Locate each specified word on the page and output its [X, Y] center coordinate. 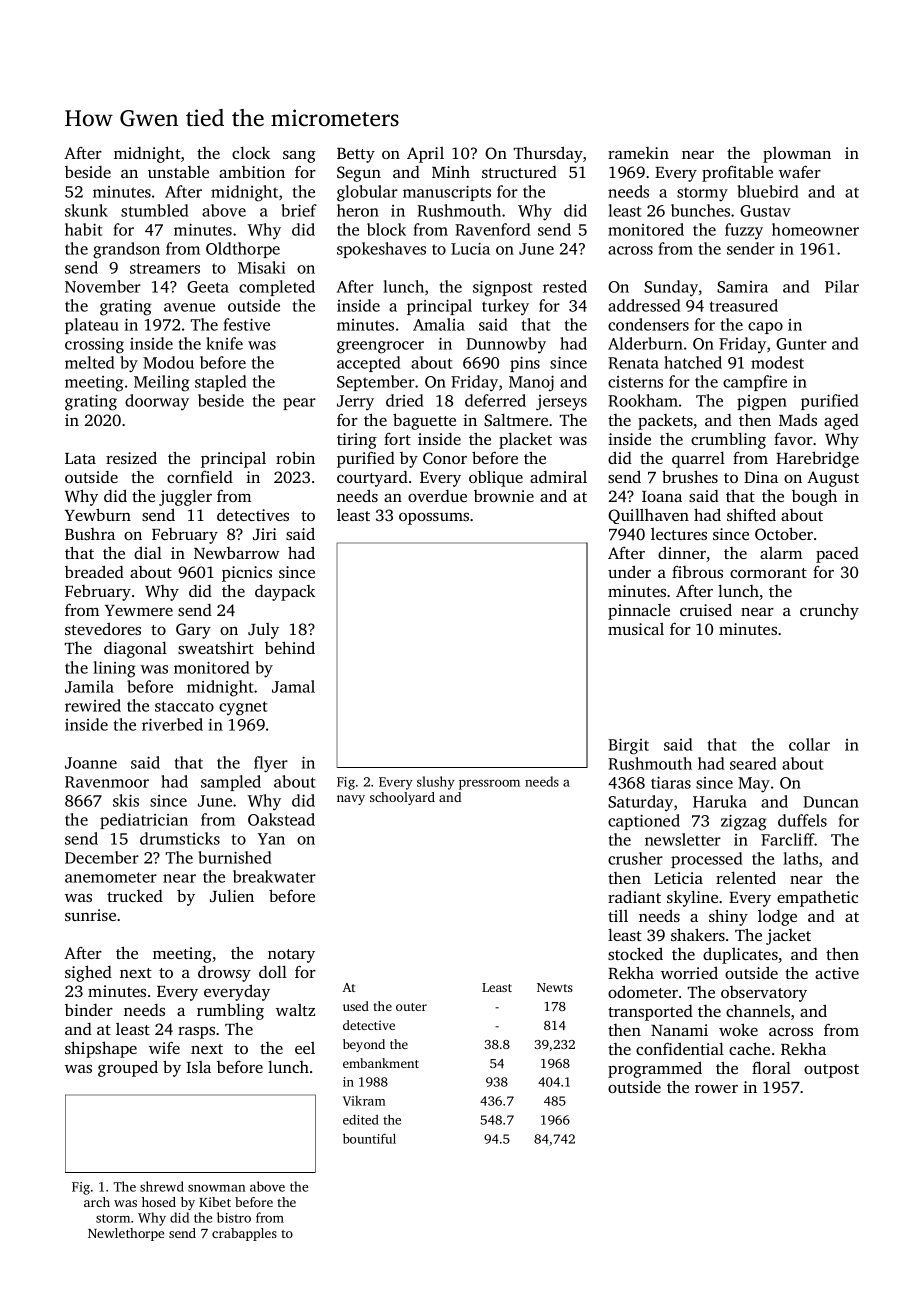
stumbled [154, 210]
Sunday [671, 288]
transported [650, 1013]
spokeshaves [381, 250]
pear [299, 404]
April [425, 155]
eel [305, 1048]
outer [411, 1007]
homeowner [815, 229]
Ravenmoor [107, 782]
